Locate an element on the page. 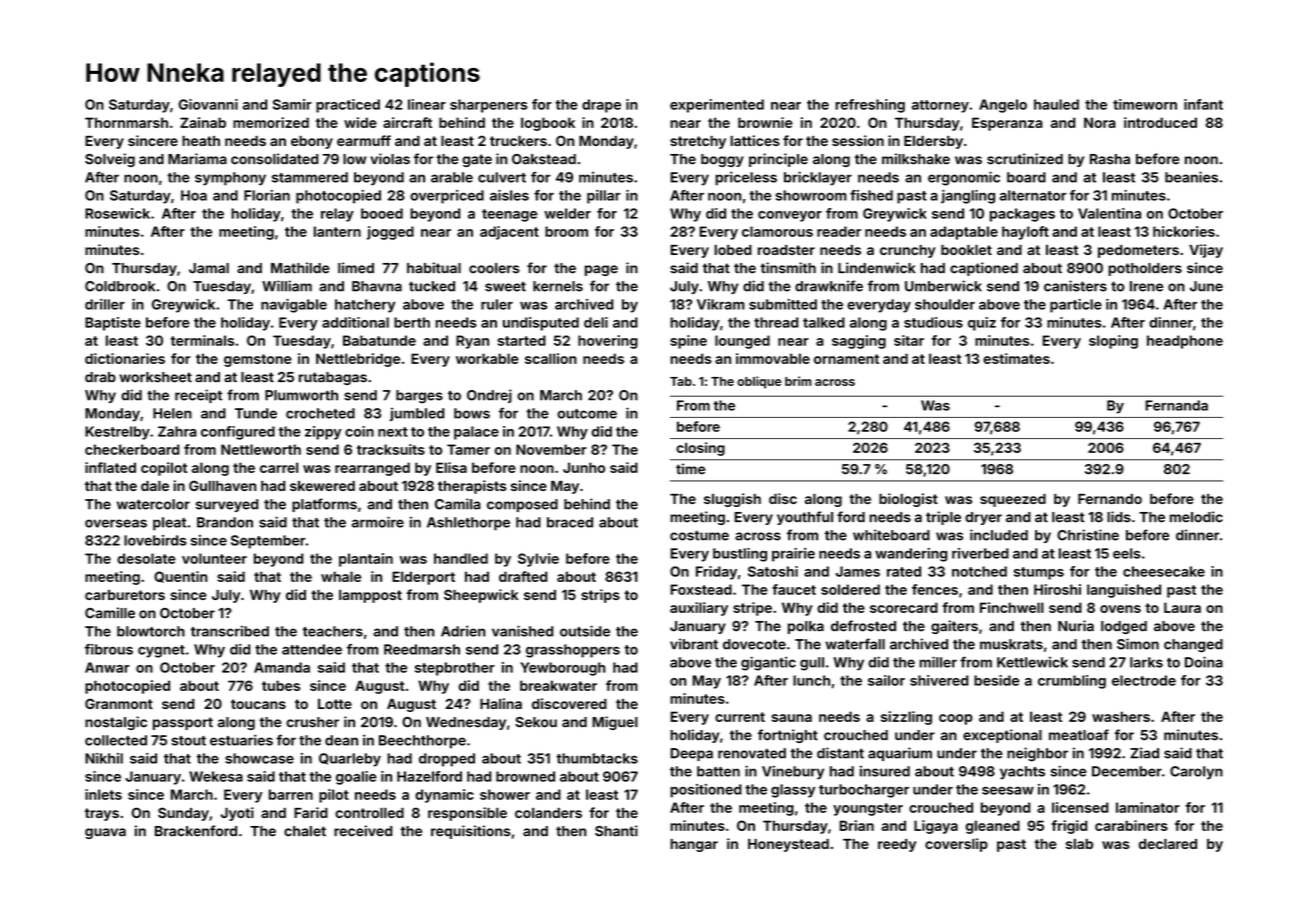 The height and width of the document is (924, 1308). guava is located at coordinates (105, 833).
